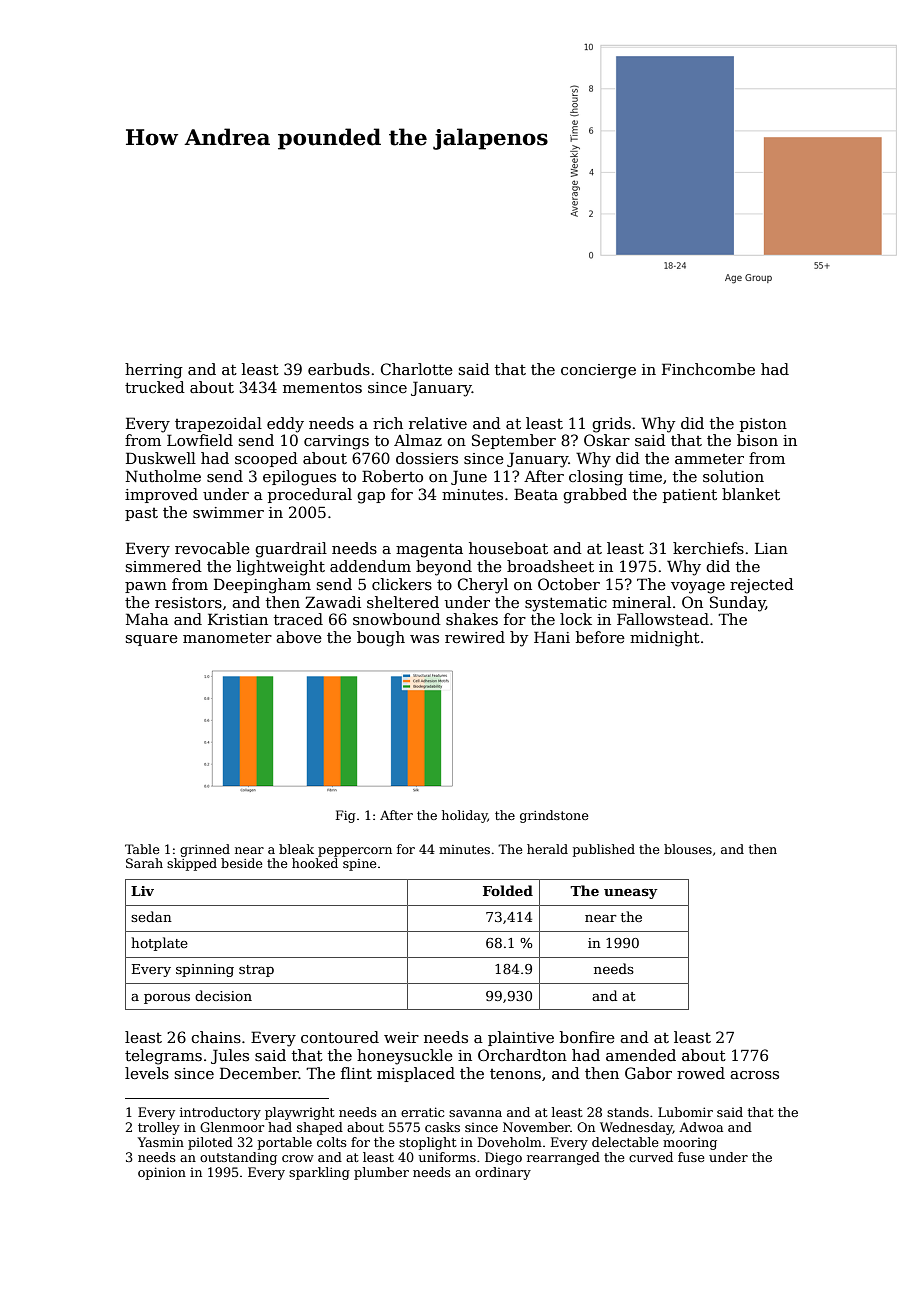 This screenshot has width=924, height=1314. What do you see at coordinates (465, 816) in the screenshot?
I see `holiday` at bounding box center [465, 816].
